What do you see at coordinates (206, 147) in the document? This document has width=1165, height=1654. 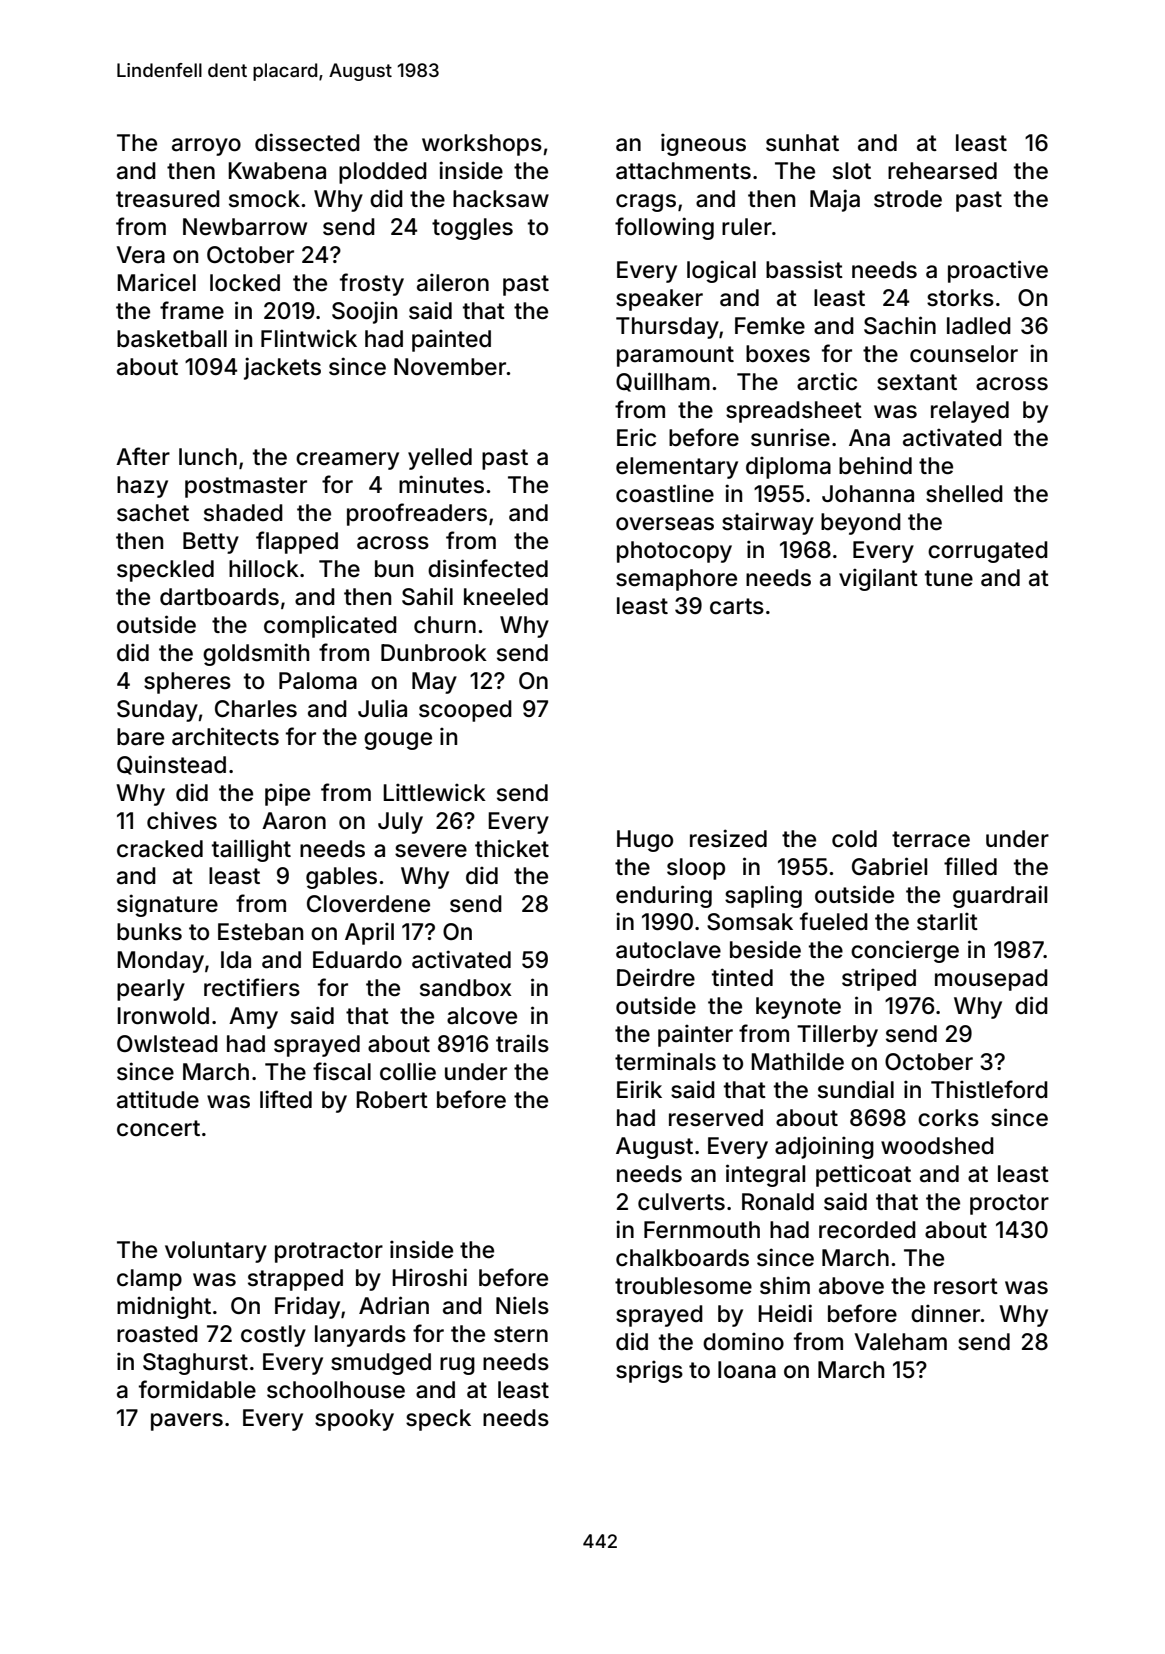 I see `arroyo` at bounding box center [206, 147].
